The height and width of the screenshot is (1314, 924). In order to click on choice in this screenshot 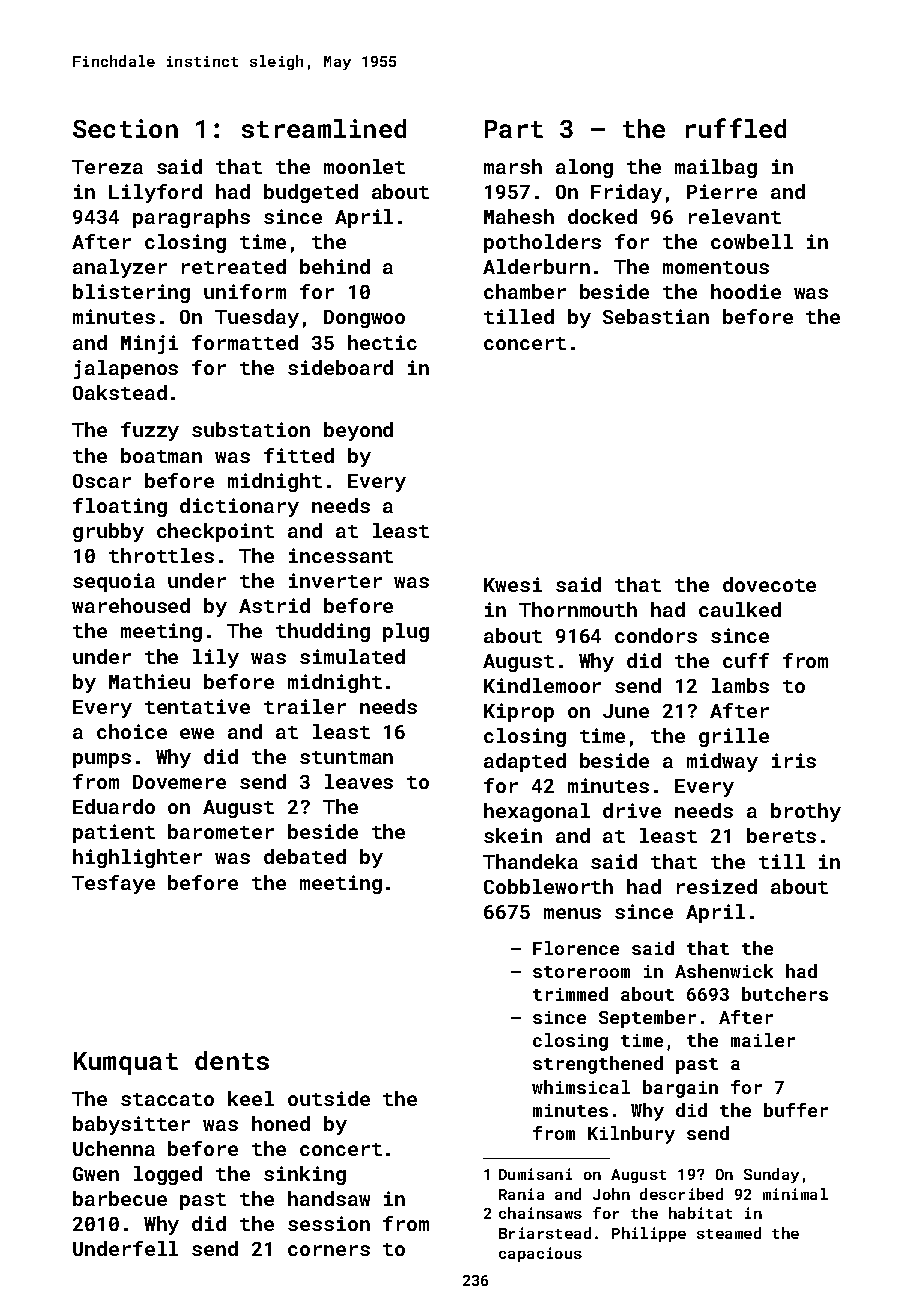, I will do `click(132, 731)`.
